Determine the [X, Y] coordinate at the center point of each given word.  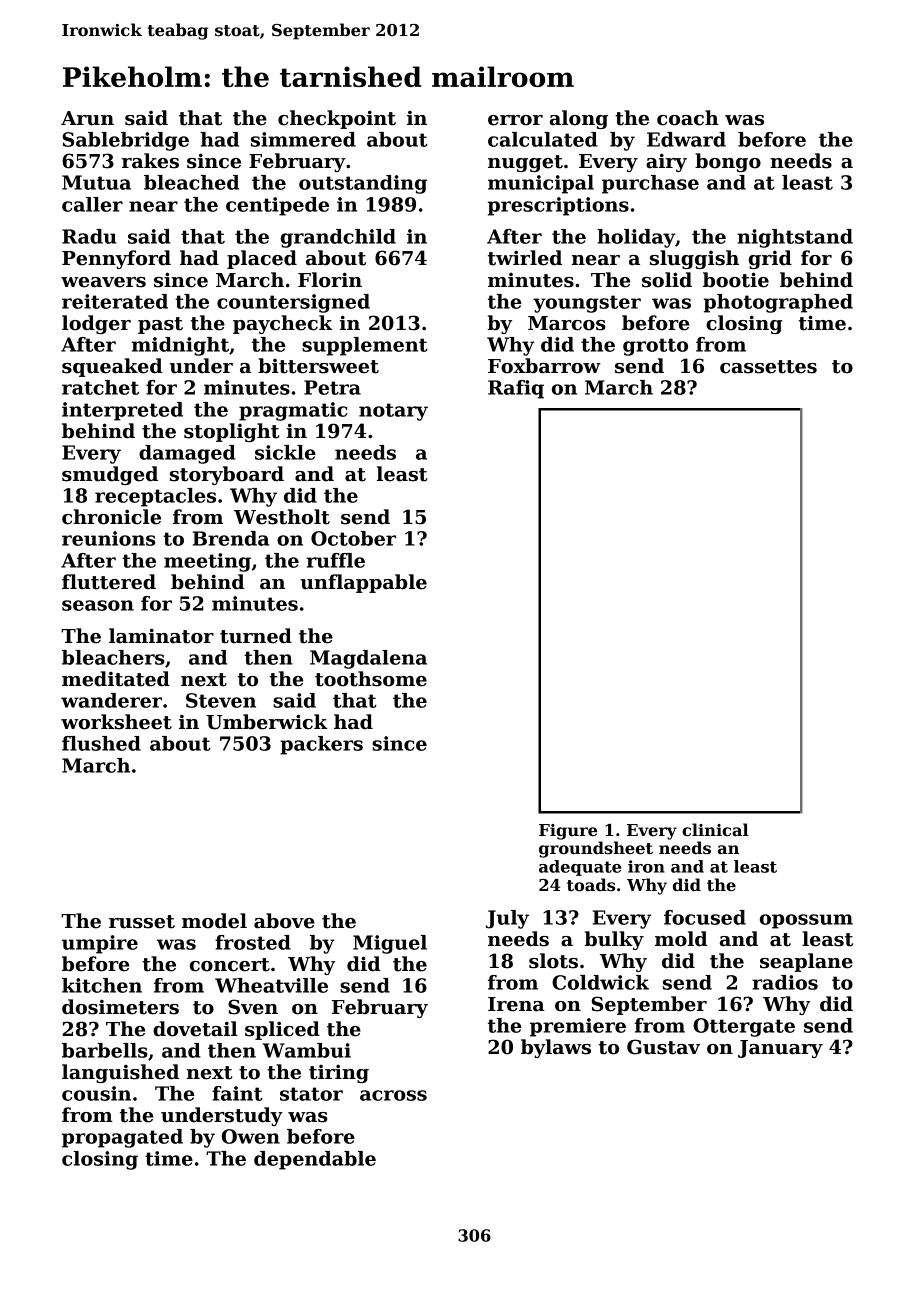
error [515, 120]
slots [553, 961]
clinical [715, 830]
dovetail [195, 1029]
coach [688, 118]
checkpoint [337, 119]
